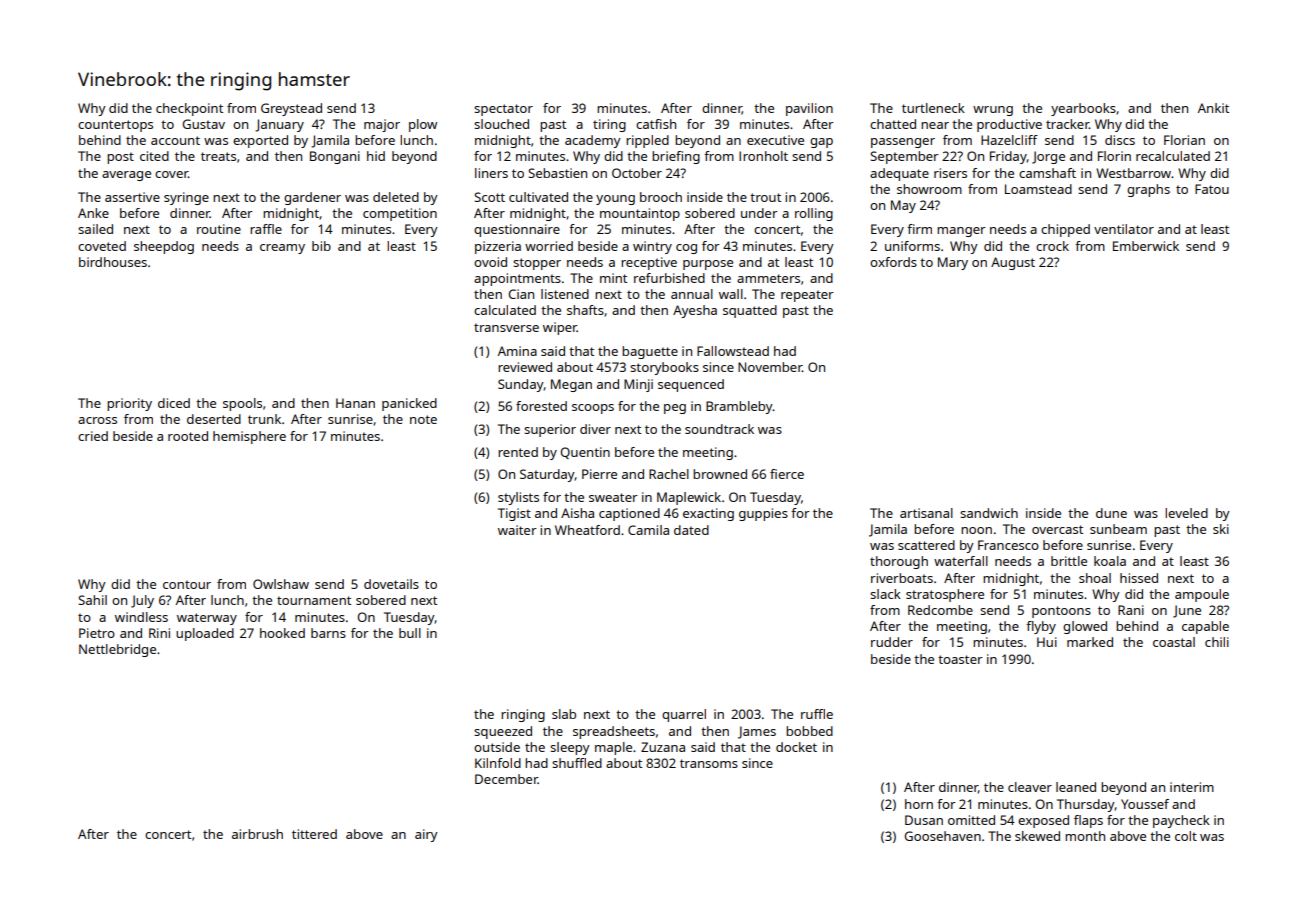 The image size is (1308, 924). I want to click on dovetails, so click(391, 584).
